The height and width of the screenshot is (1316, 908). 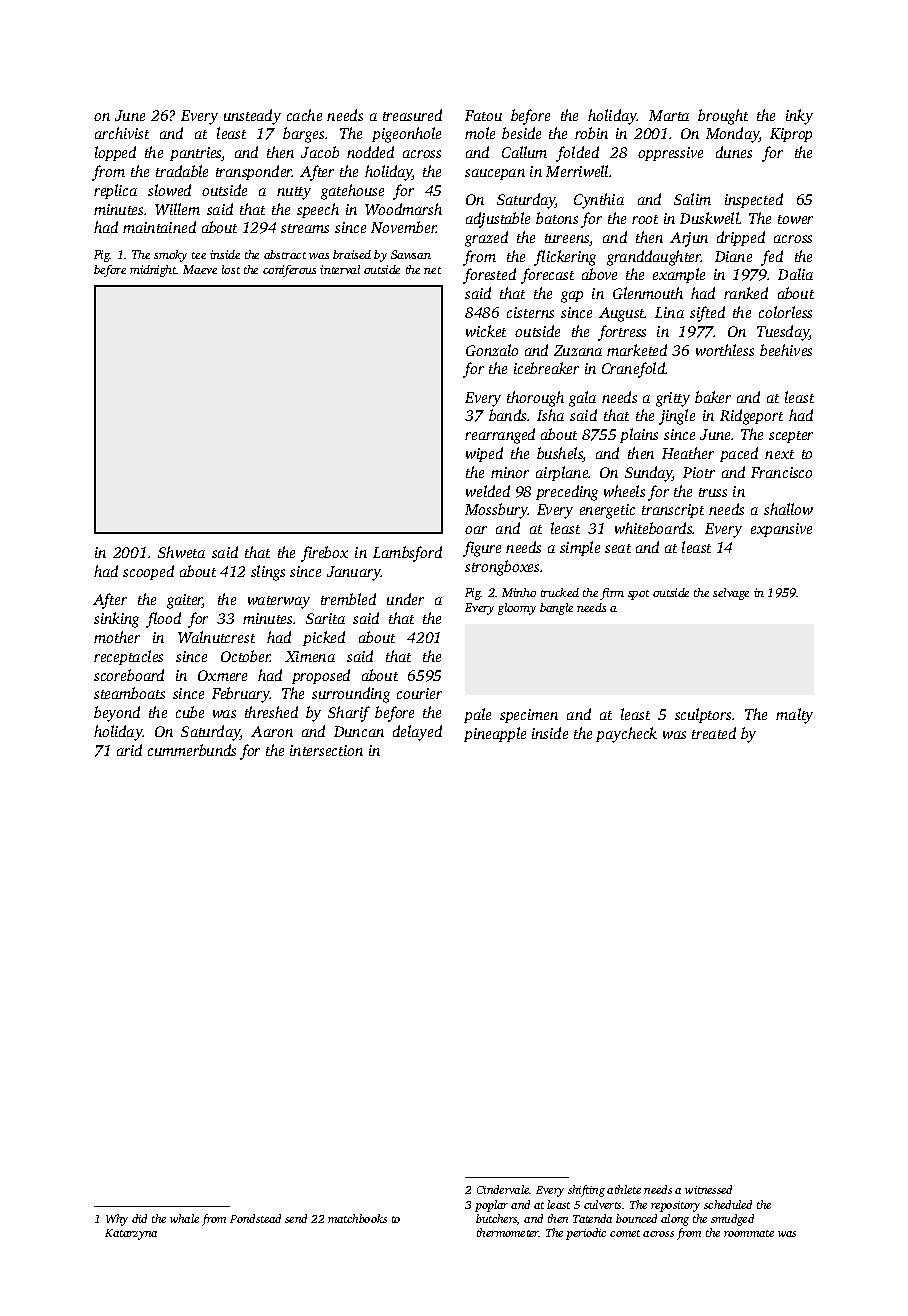 I want to click on Cindervale, so click(x=503, y=1189).
